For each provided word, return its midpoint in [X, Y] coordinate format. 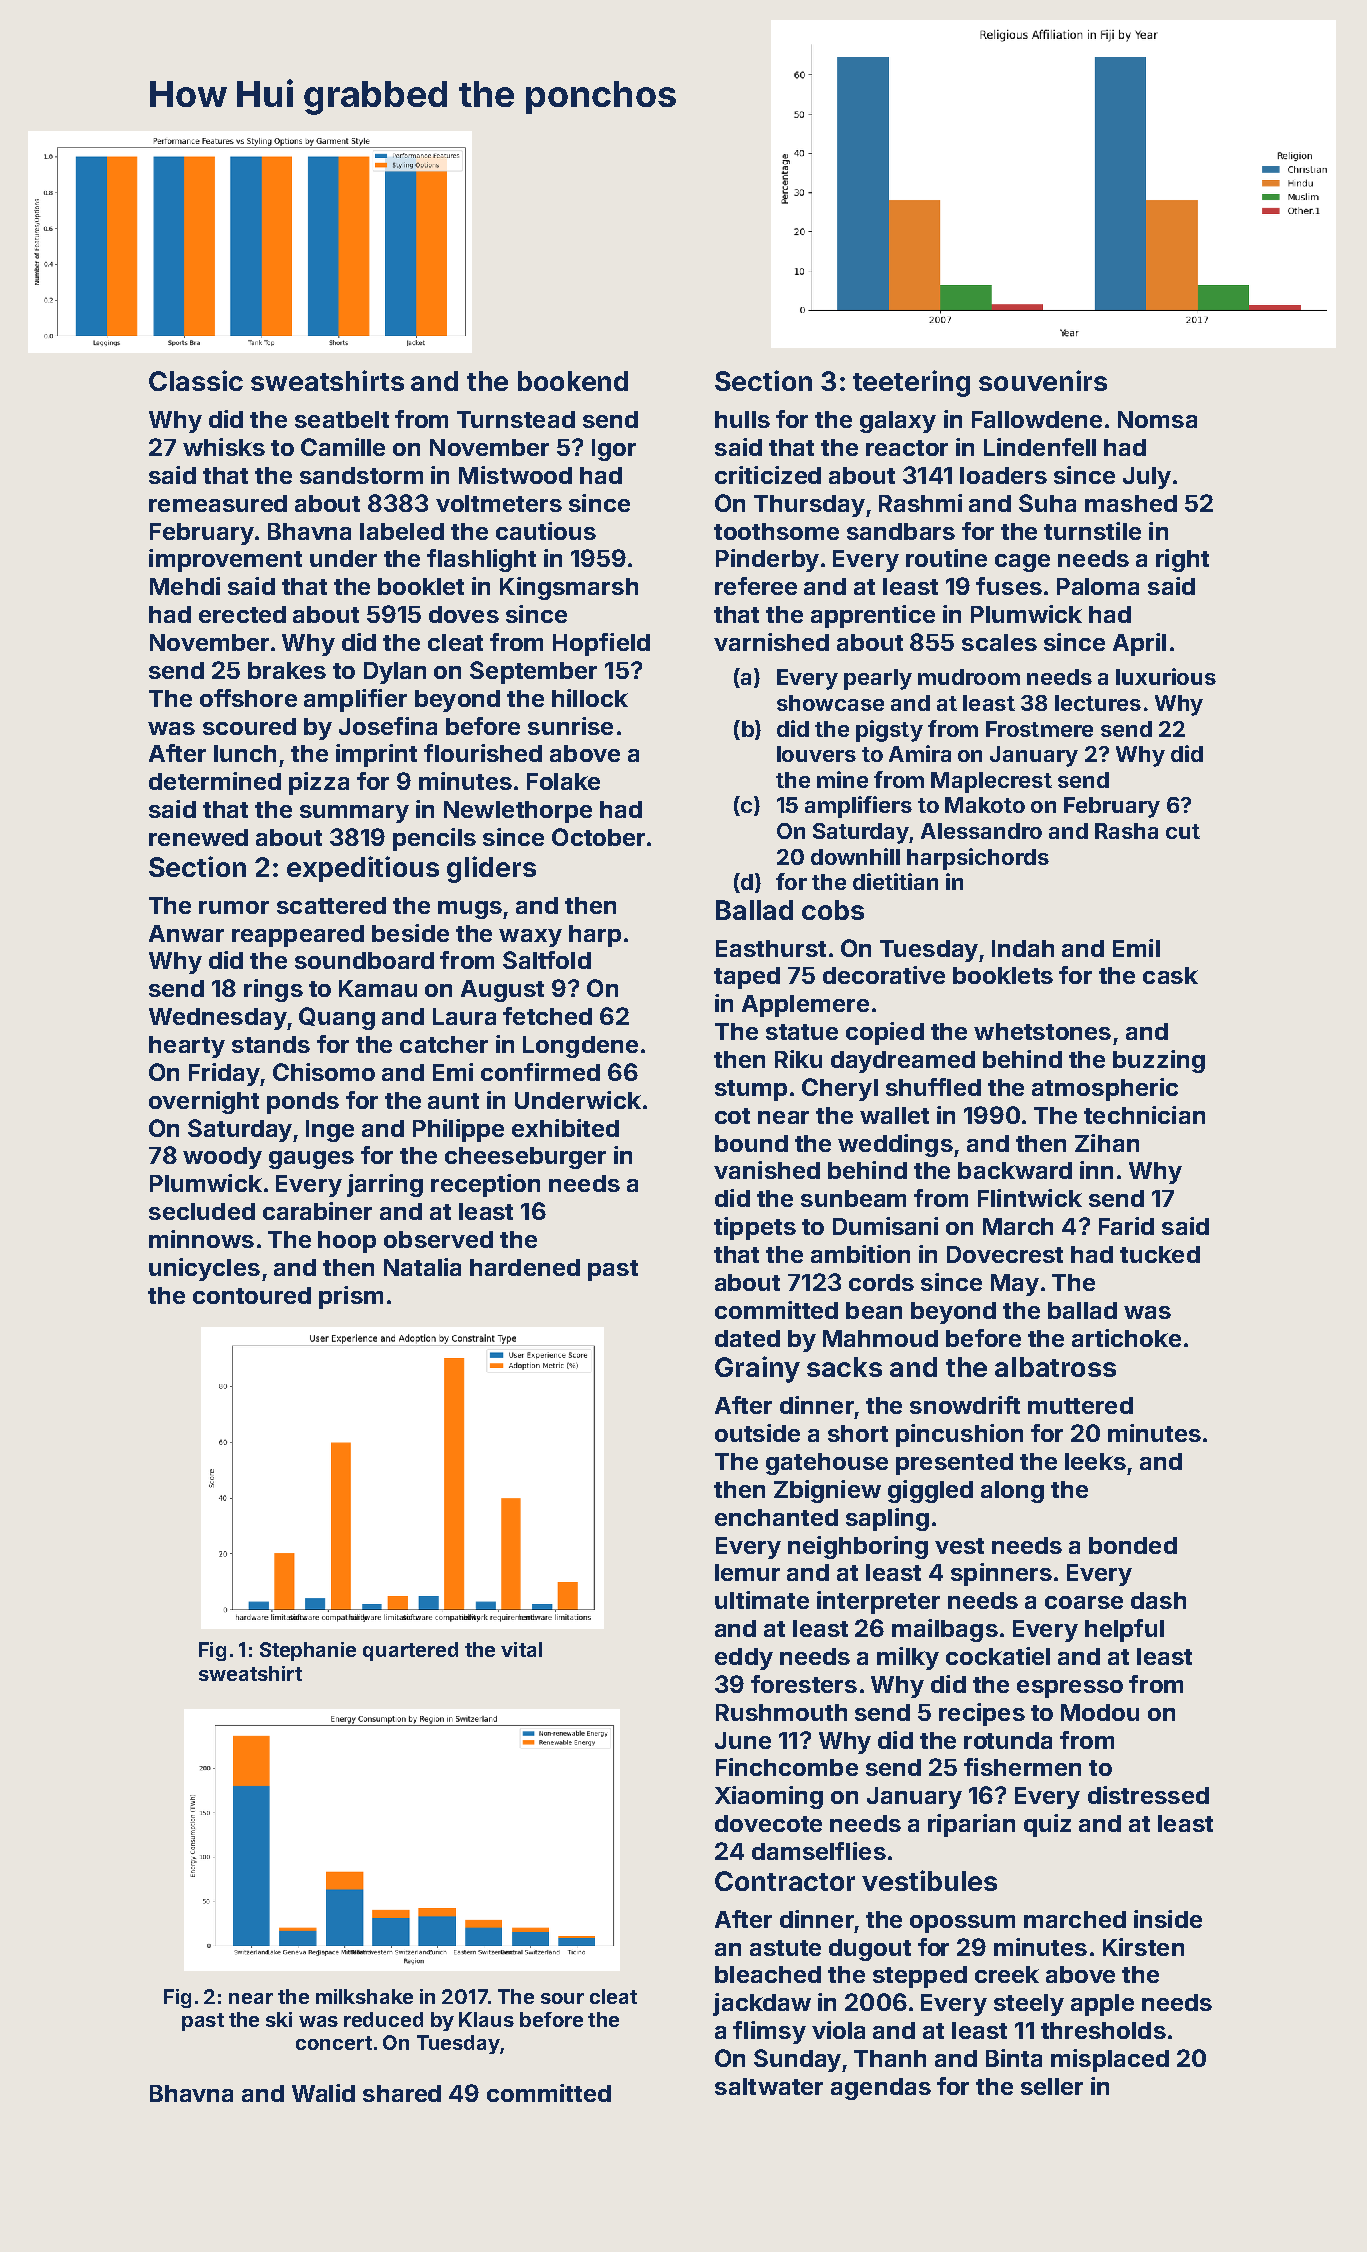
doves [464, 614]
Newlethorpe [518, 812]
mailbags [945, 1630]
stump [751, 1090]
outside [757, 1433]
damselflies [819, 1851]
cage [1022, 563]
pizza [319, 783]
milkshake [364, 1996]
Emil [1136, 948]
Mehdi [185, 586]
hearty [187, 1047]
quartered [410, 1651]
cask [1170, 975]
